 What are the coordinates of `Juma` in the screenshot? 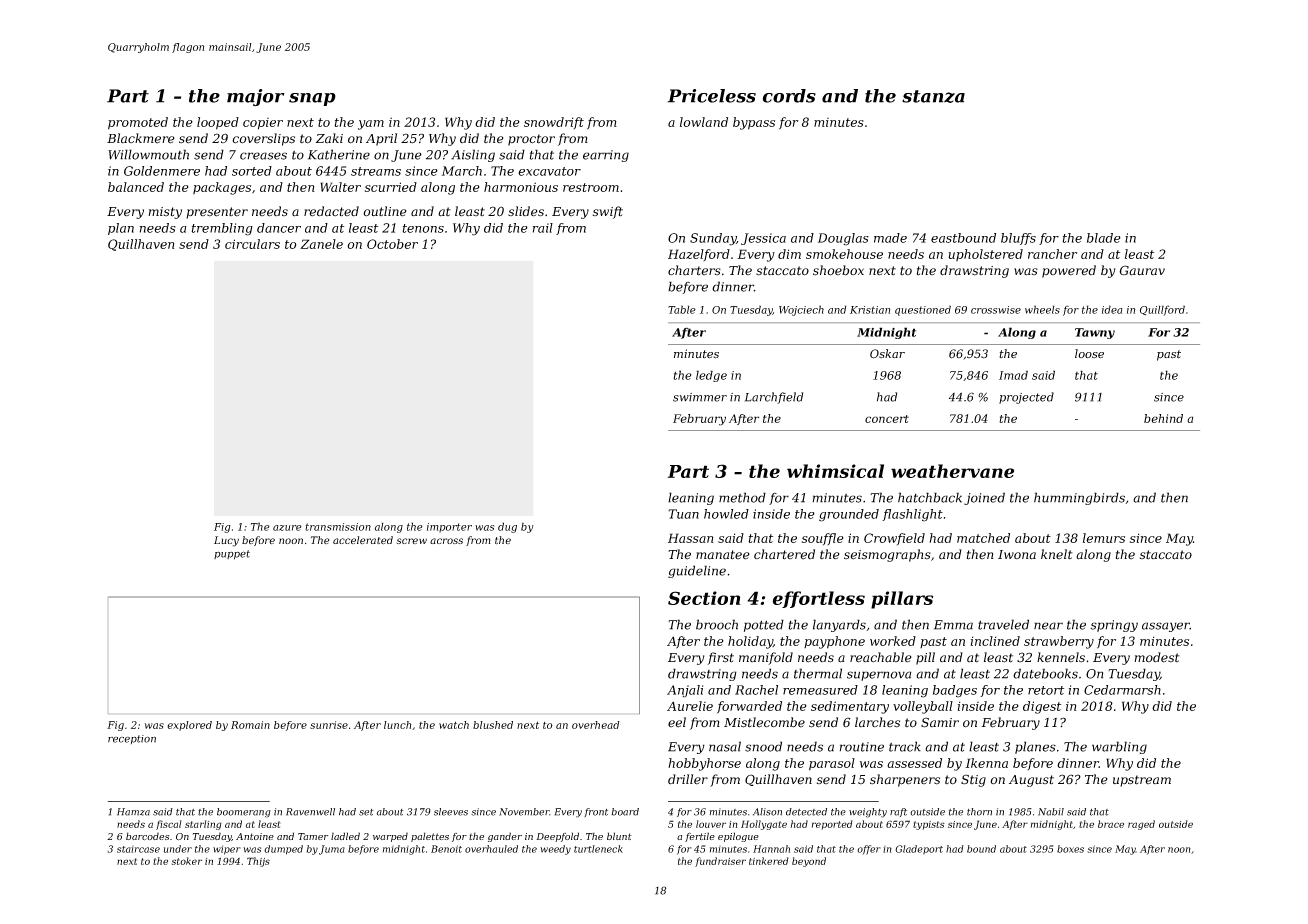 It's located at (332, 850).
